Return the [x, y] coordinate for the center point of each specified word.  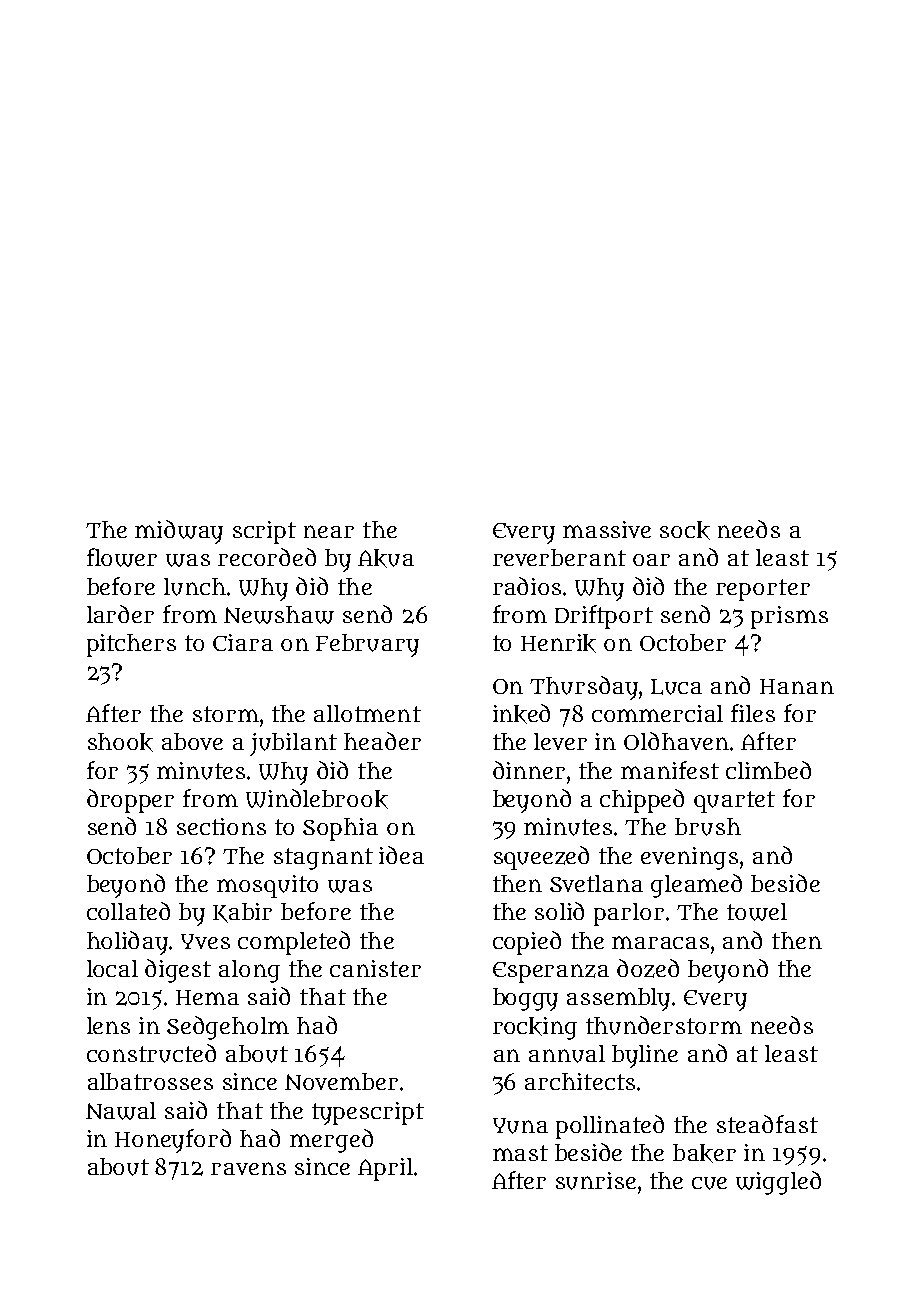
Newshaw [279, 615]
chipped [642, 801]
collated [128, 911]
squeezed [541, 858]
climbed [768, 770]
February [367, 645]
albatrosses [150, 1081]
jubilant [293, 744]
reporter [763, 590]
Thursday [584, 688]
